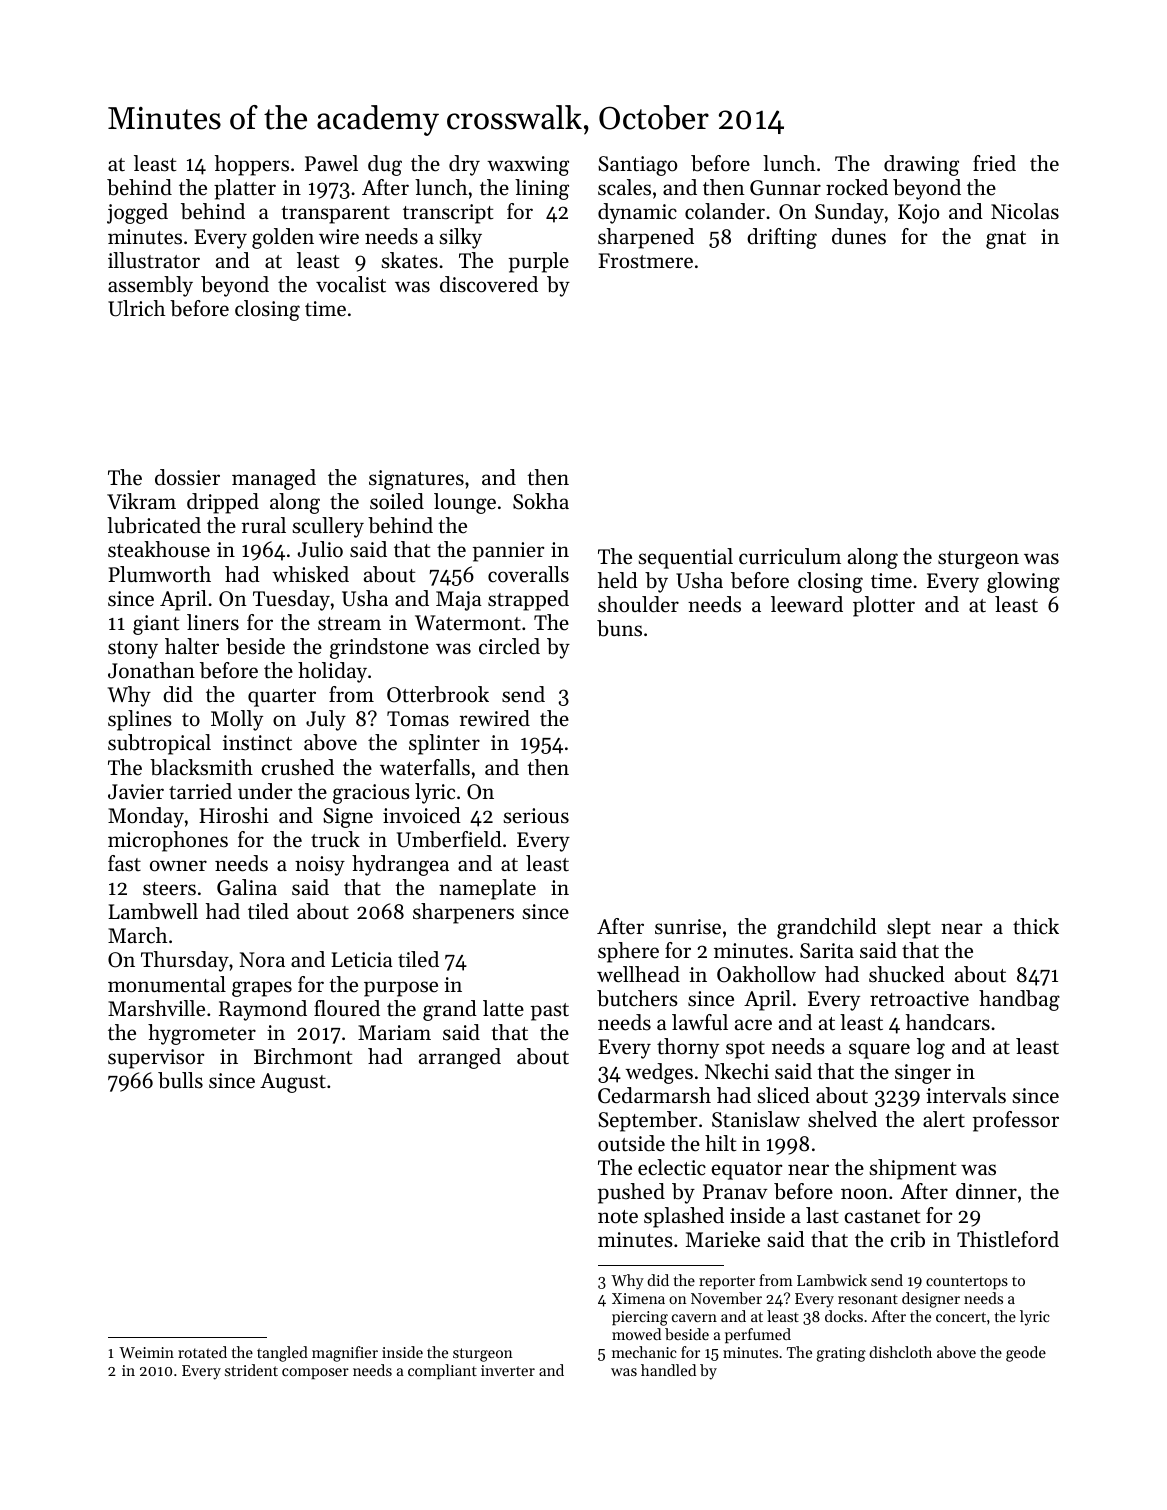 This screenshot has width=1167, height=1510. What do you see at coordinates (528, 166) in the screenshot?
I see `waxwing` at bounding box center [528, 166].
